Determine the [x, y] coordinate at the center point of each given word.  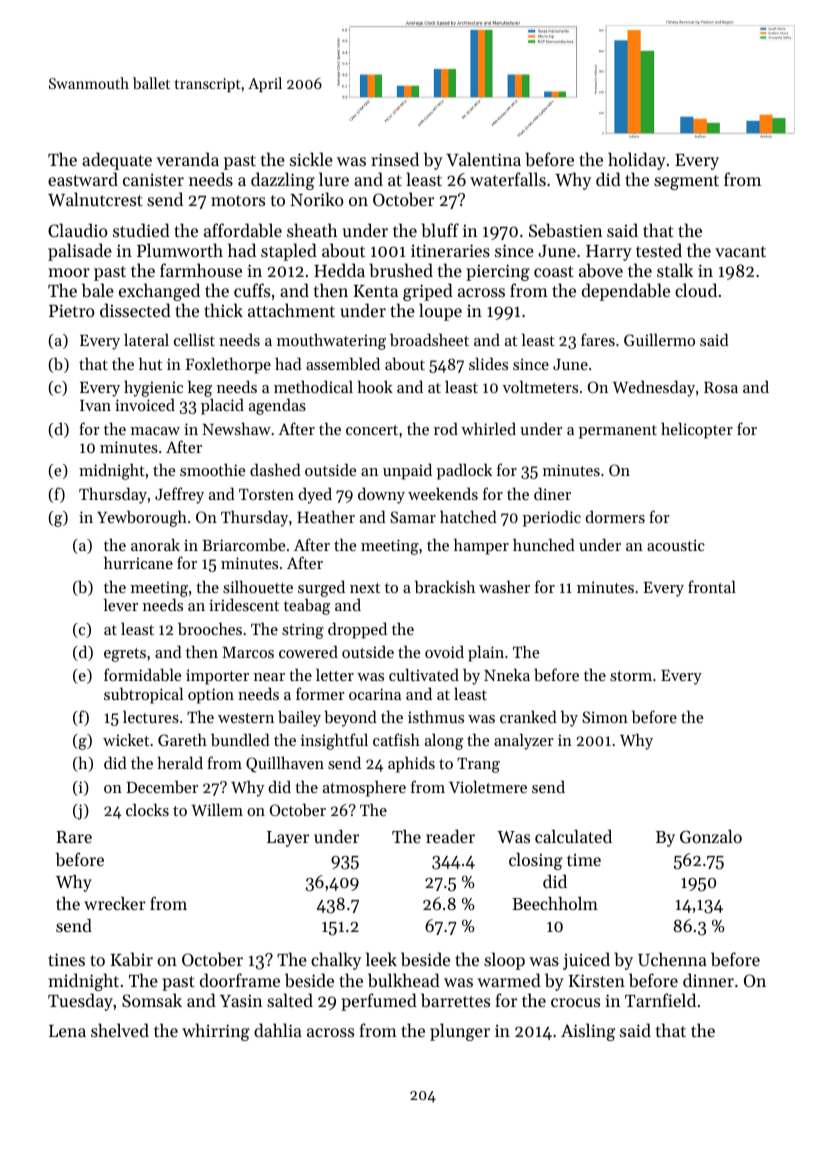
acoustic [676, 545]
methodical [313, 386]
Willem [217, 809]
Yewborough [142, 518]
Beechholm [555, 903]
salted [290, 1000]
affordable [243, 230]
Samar [413, 517]
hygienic [153, 388]
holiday [637, 161]
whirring [216, 1032]
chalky [336, 961]
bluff [440, 230]
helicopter [697, 430]
